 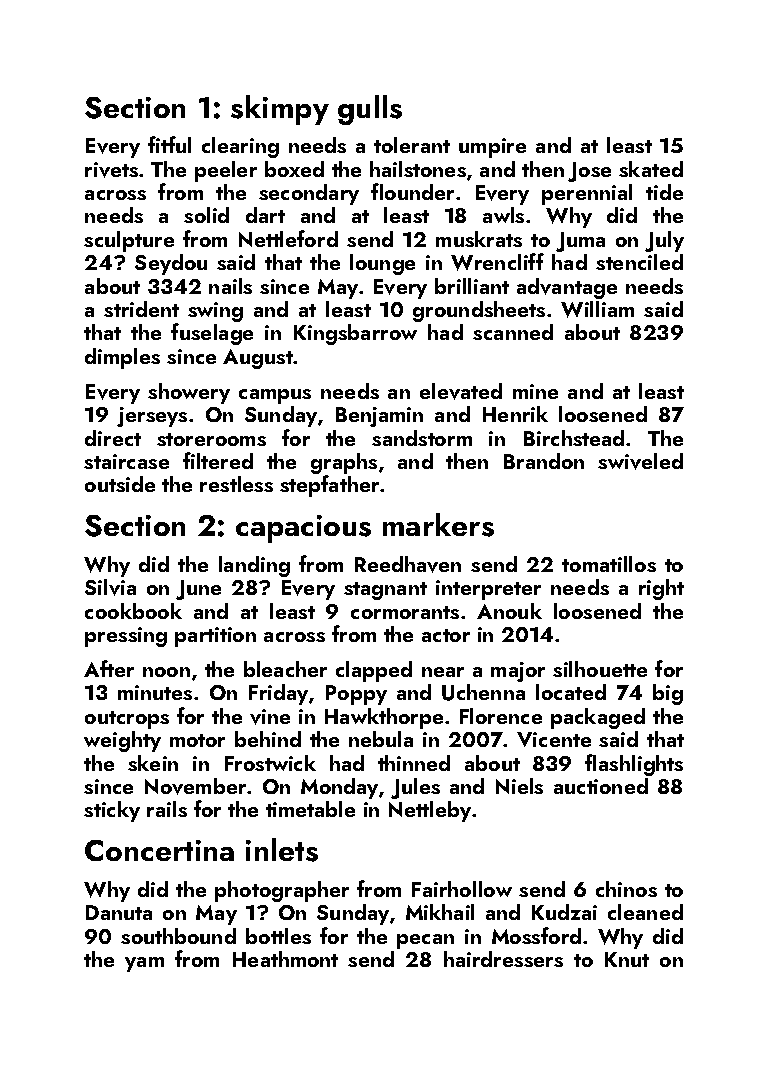 I want to click on hailstones, so click(x=418, y=169).
